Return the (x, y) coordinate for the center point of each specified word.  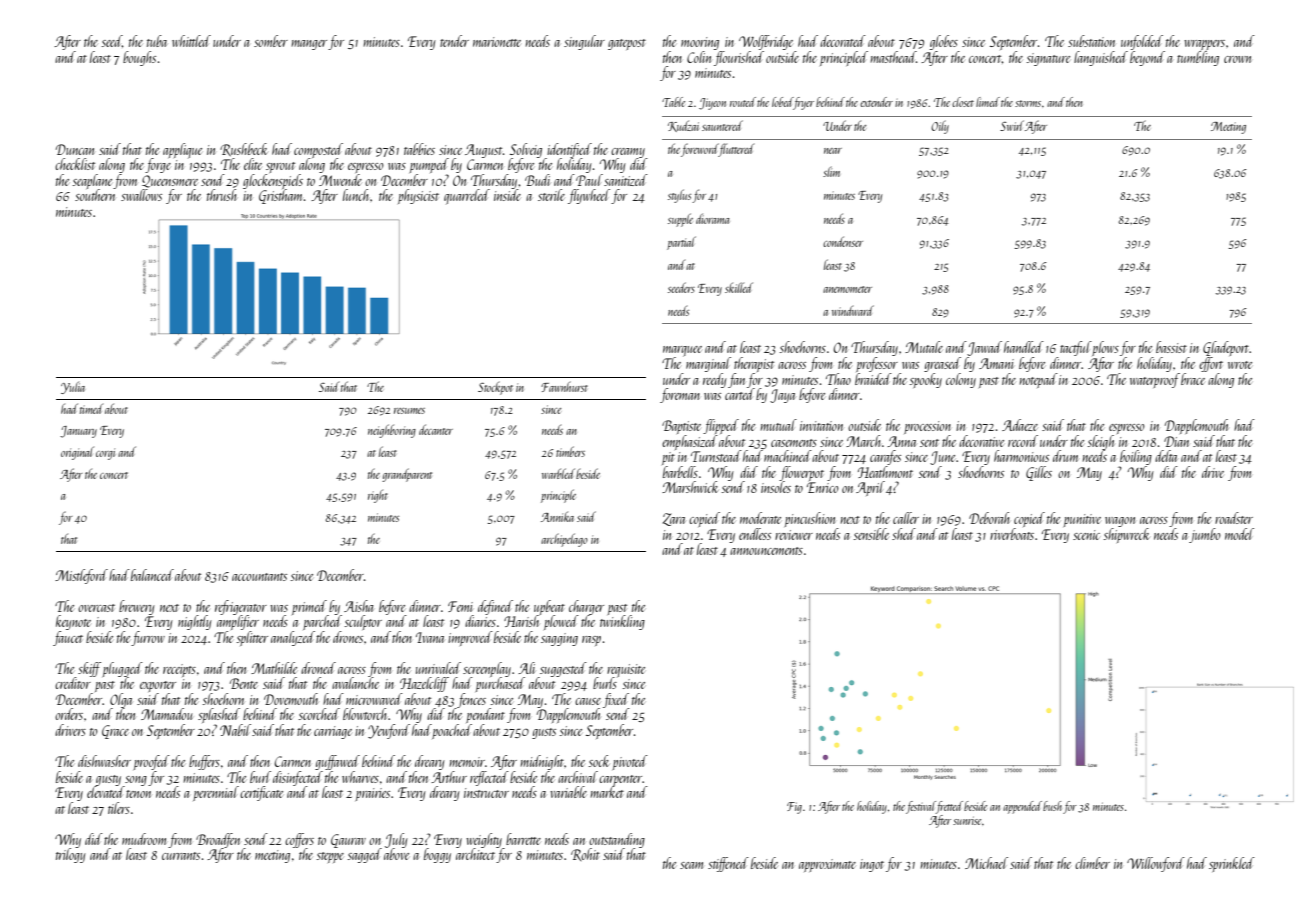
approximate (827, 865)
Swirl (1012, 125)
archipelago (564, 540)
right (378, 496)
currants (181, 856)
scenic (1086, 535)
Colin (699, 57)
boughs (139, 58)
